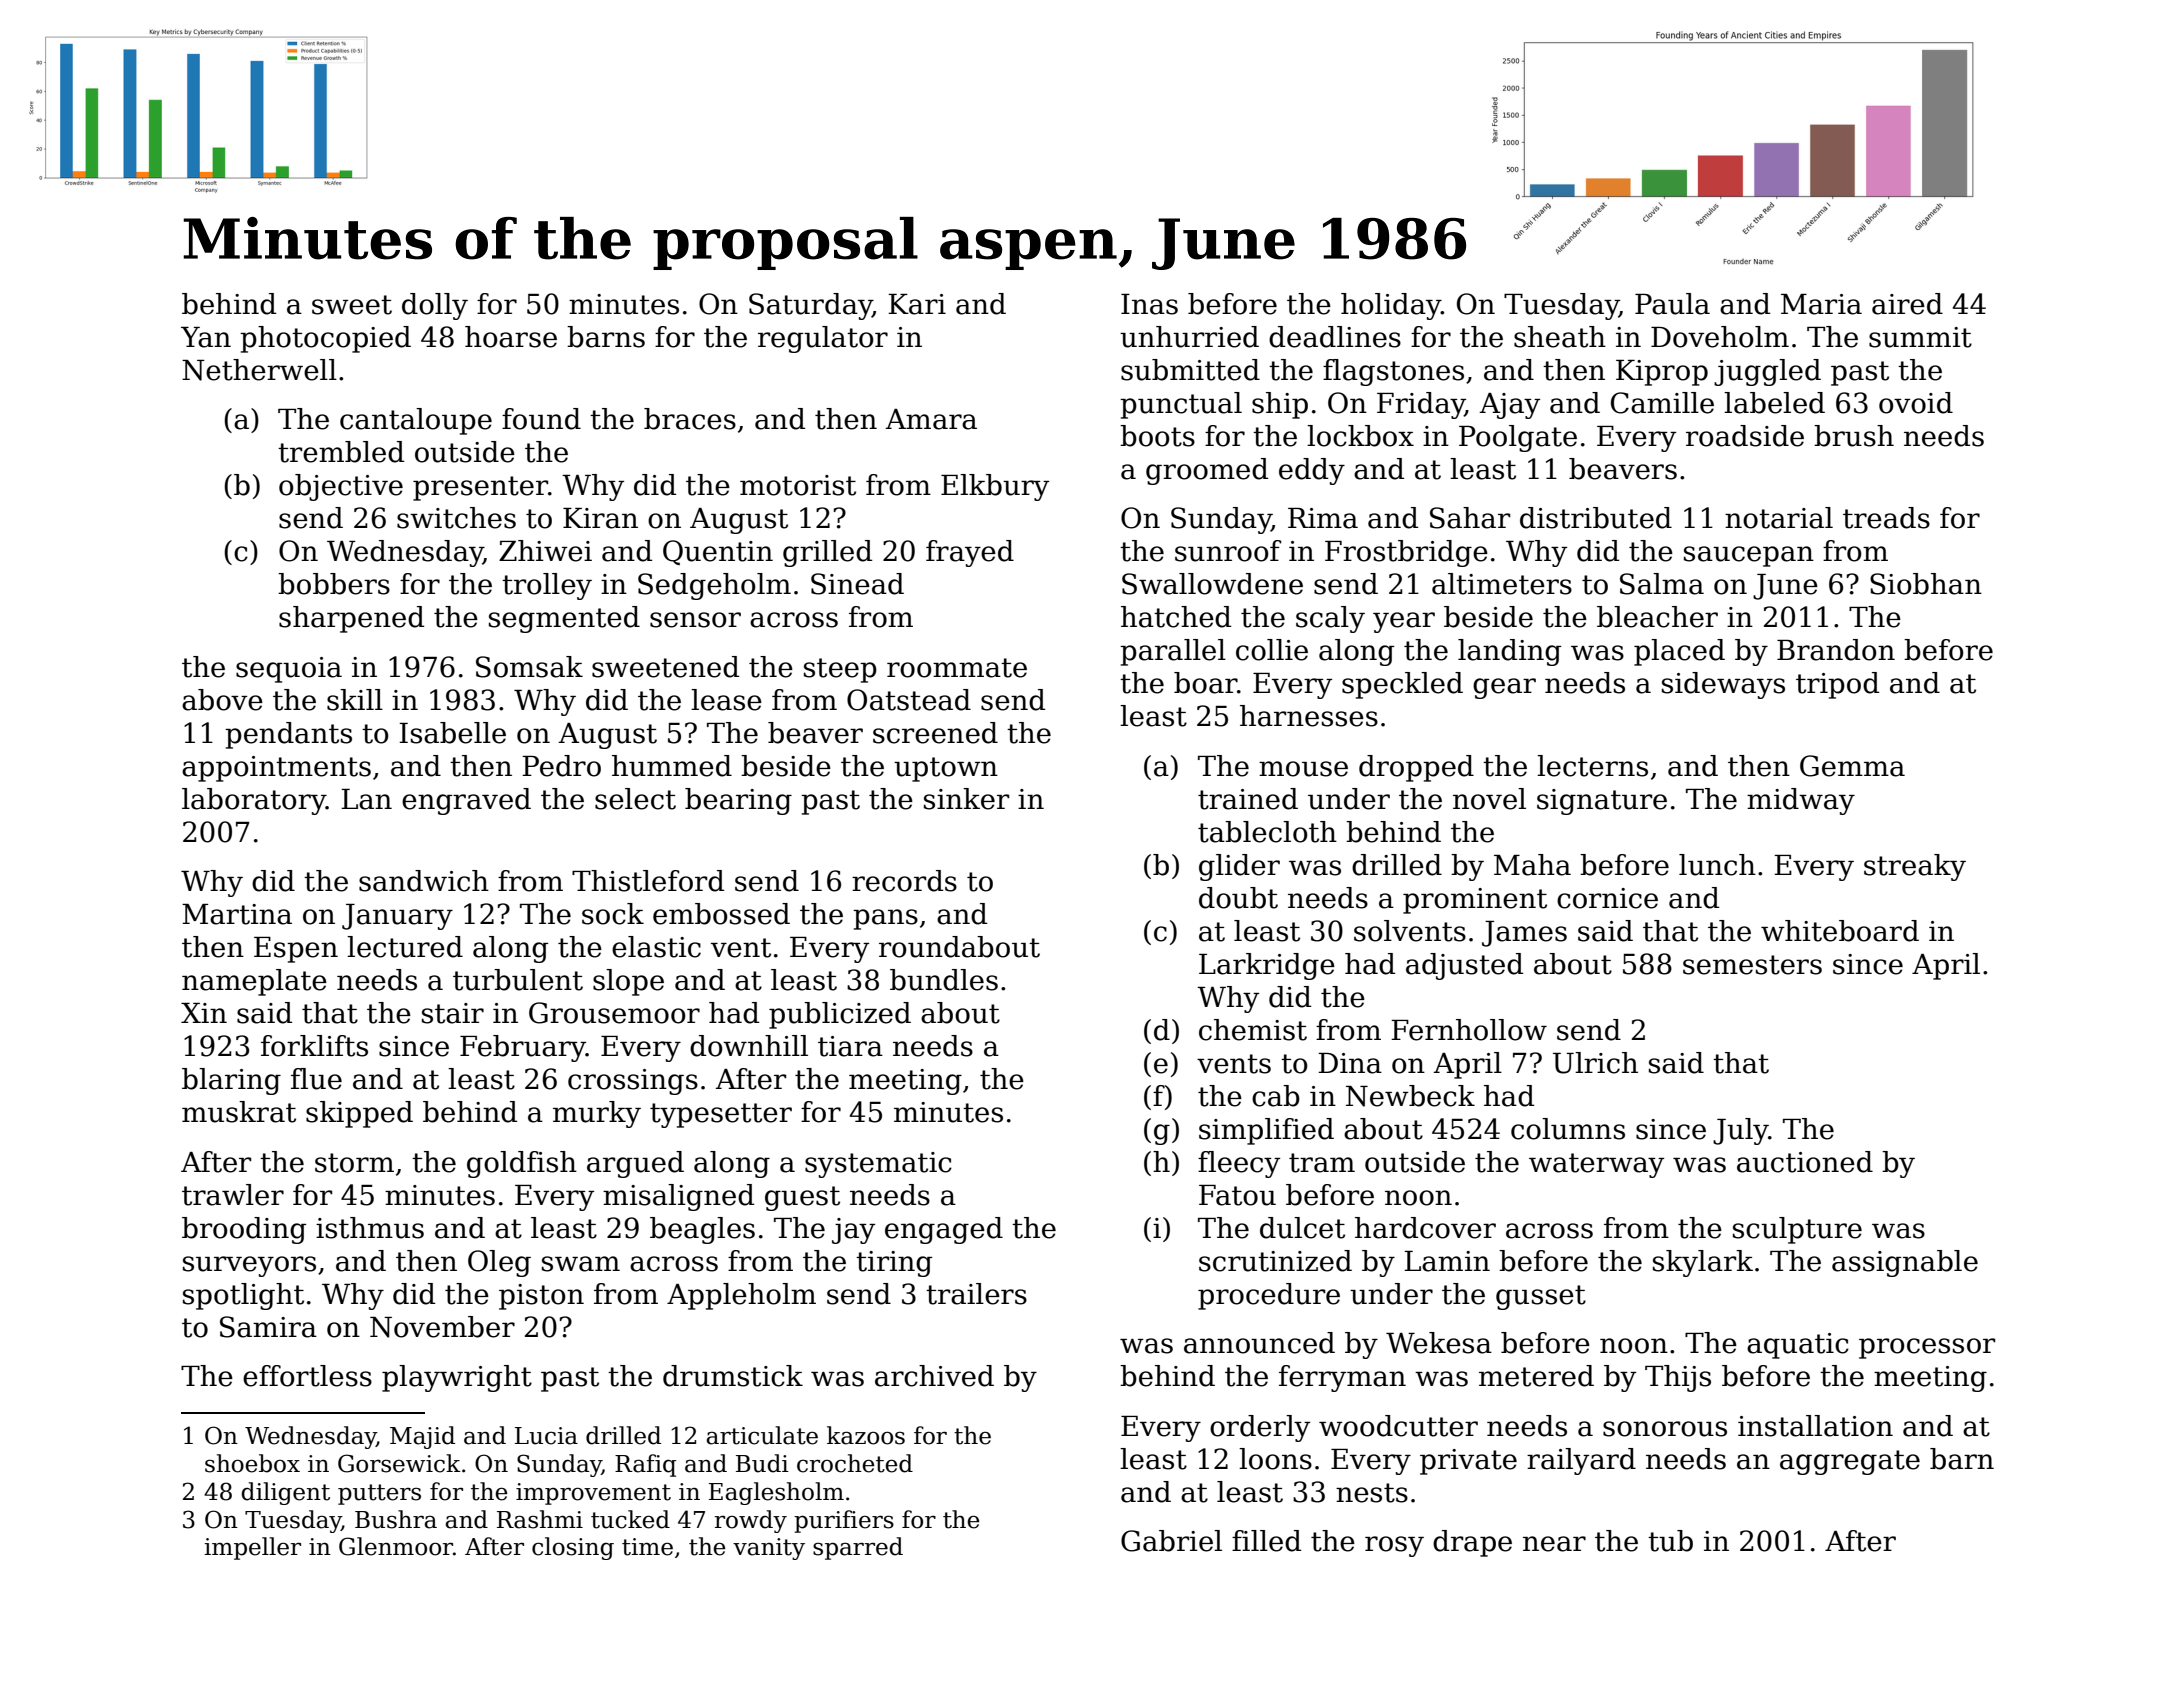 The width and height of the screenshot is (2178, 1683). Describe the element at coordinates (296, 950) in the screenshot. I see `Espen` at that location.
